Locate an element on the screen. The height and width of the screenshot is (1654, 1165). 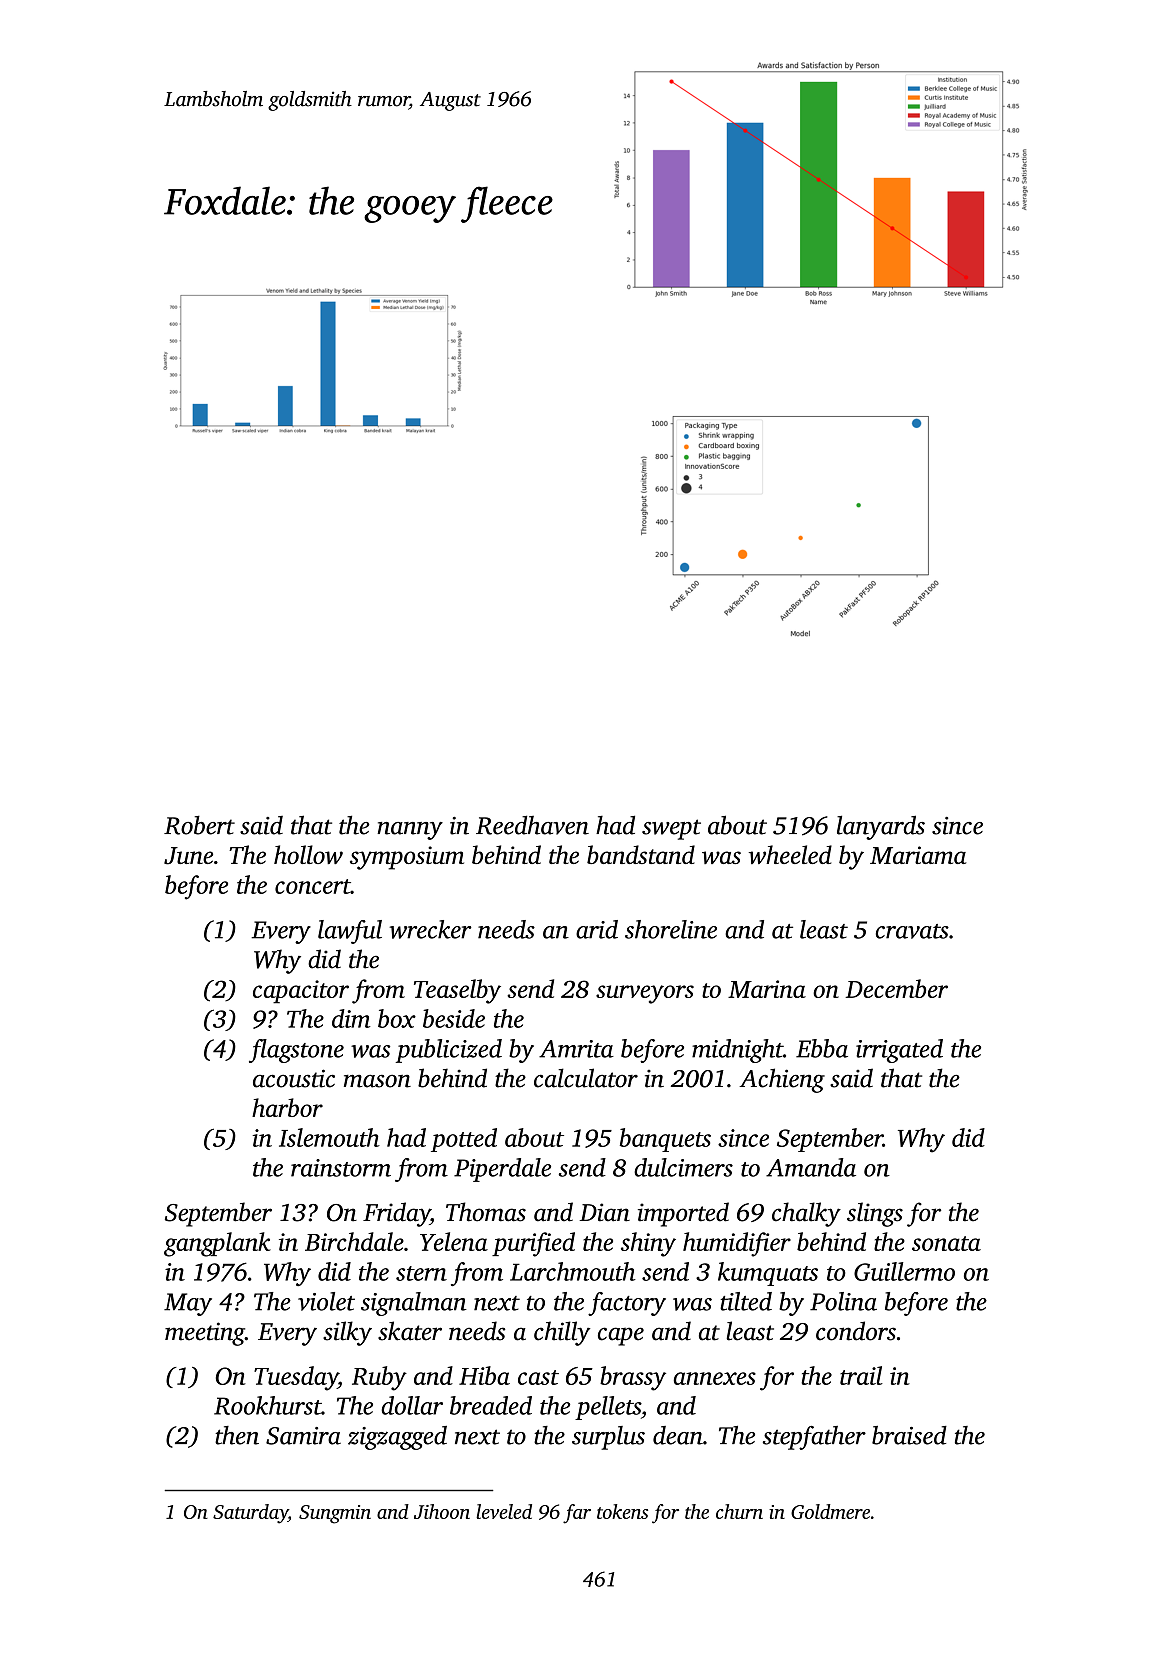
banquets is located at coordinates (665, 1140).
